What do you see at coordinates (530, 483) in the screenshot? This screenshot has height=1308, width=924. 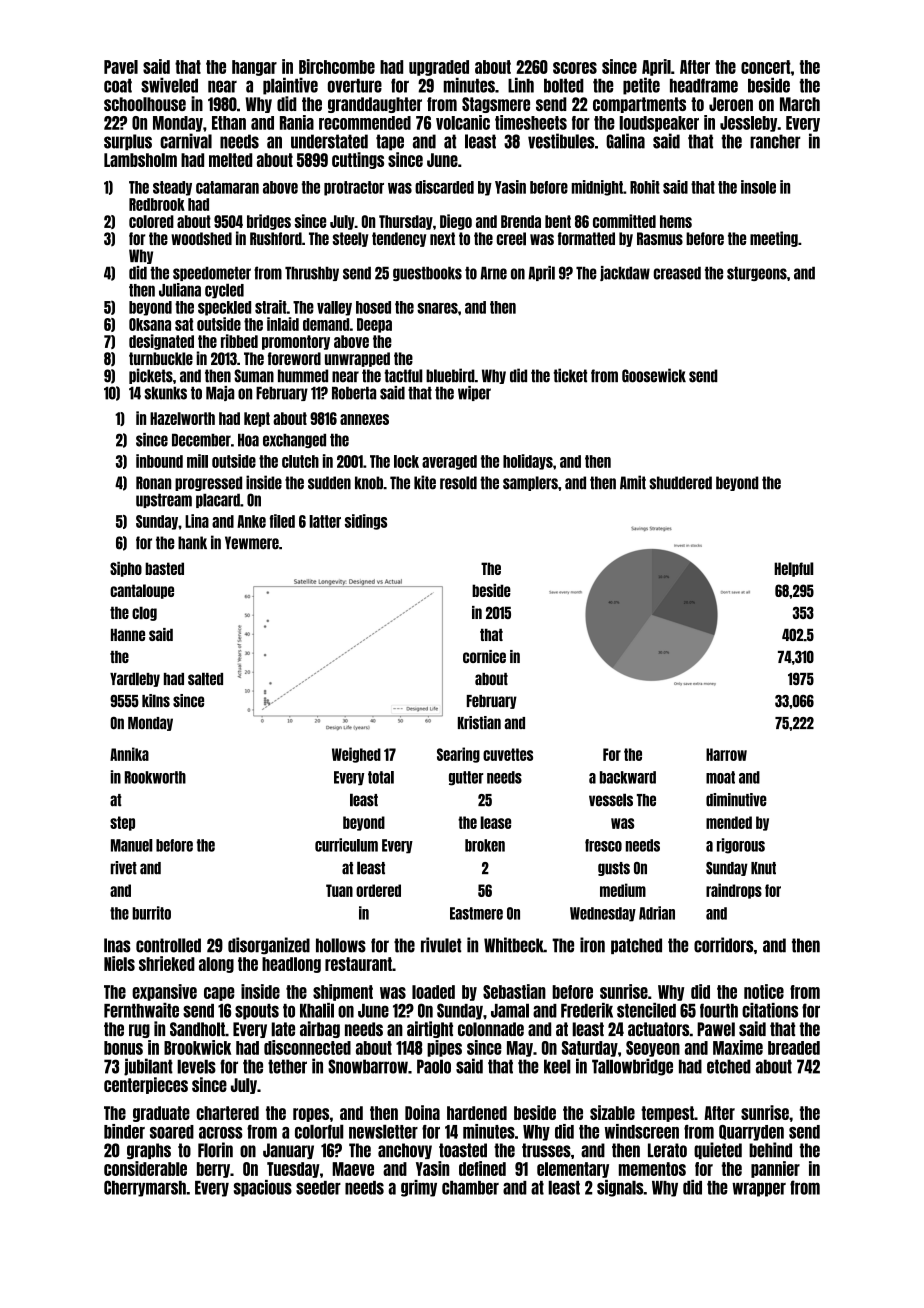 I see `samplers` at bounding box center [530, 483].
